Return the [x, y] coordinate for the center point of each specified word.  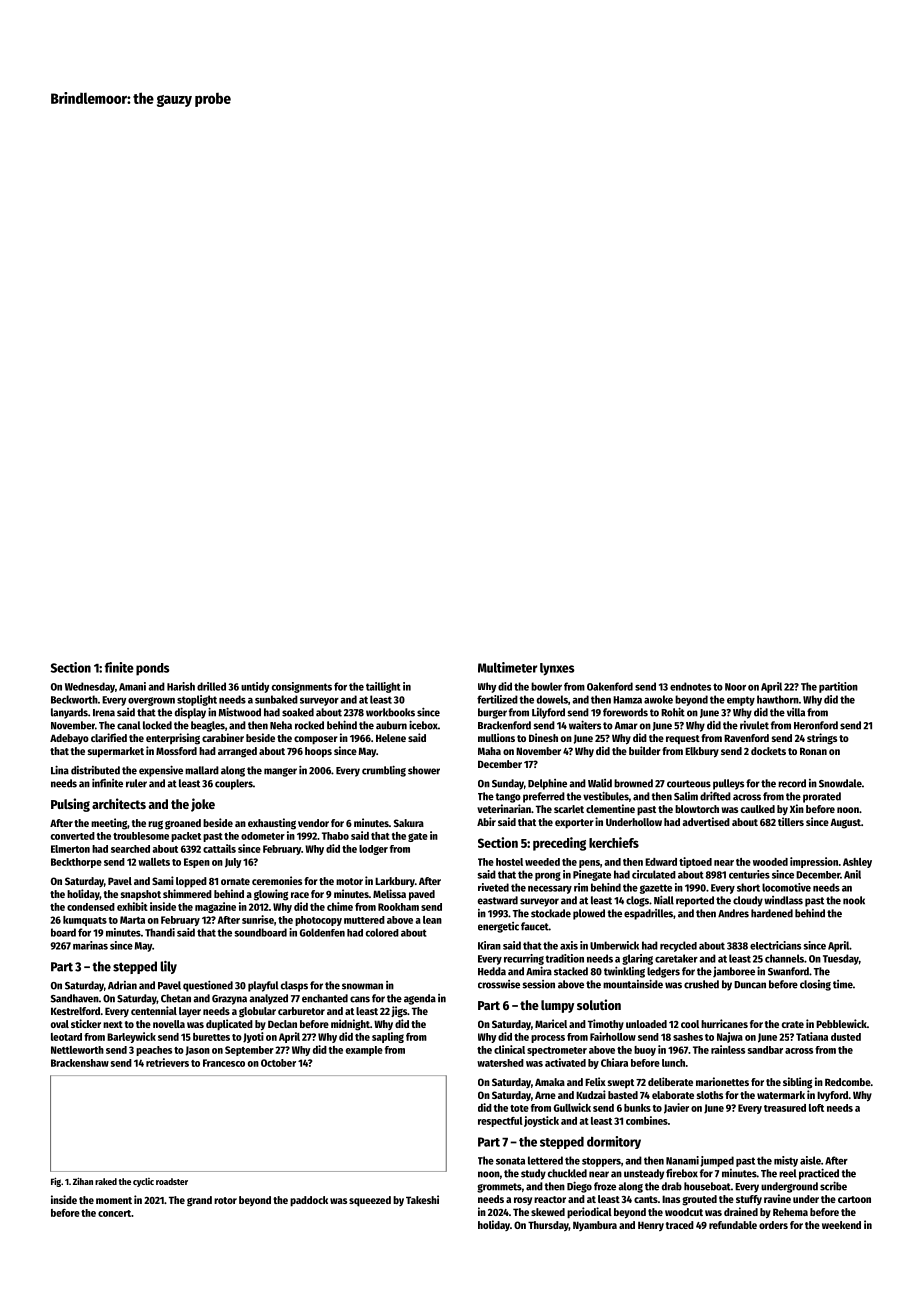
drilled [211, 686]
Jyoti [253, 1037]
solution [599, 1004]
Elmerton [70, 849]
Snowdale [840, 783]
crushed [701, 984]
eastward [498, 900]
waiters [585, 725]
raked [106, 1181]
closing [815, 985]
